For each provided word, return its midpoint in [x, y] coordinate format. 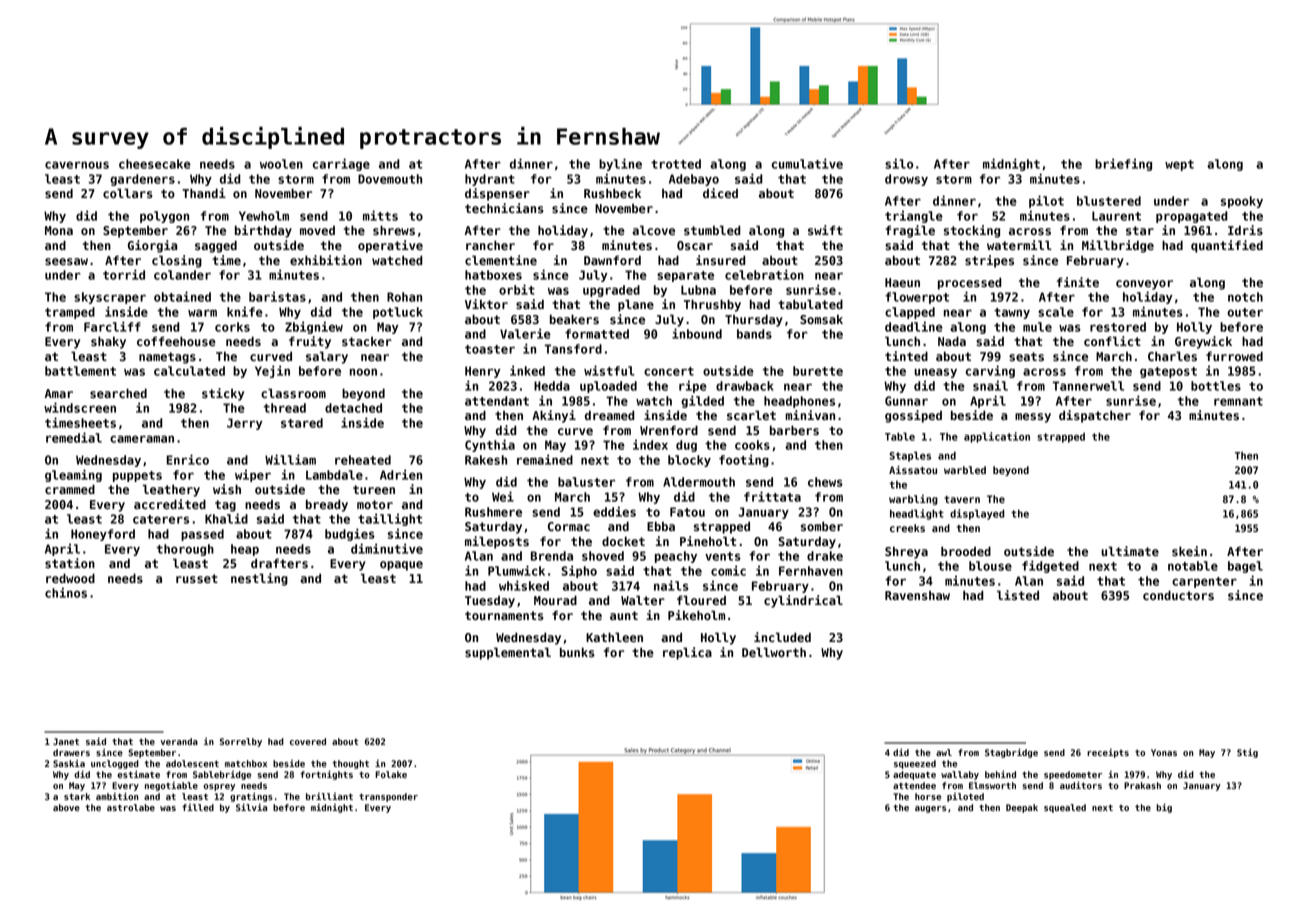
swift [825, 230]
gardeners [142, 180]
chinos [66, 592]
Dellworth [774, 652]
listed [1018, 595]
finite [1078, 282]
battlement [80, 371]
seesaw [66, 261]
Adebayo [694, 180]
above [66, 807]
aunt [624, 615]
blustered [1109, 201]
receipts [1108, 753]
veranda [179, 741]
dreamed [609, 415]
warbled [965, 470]
